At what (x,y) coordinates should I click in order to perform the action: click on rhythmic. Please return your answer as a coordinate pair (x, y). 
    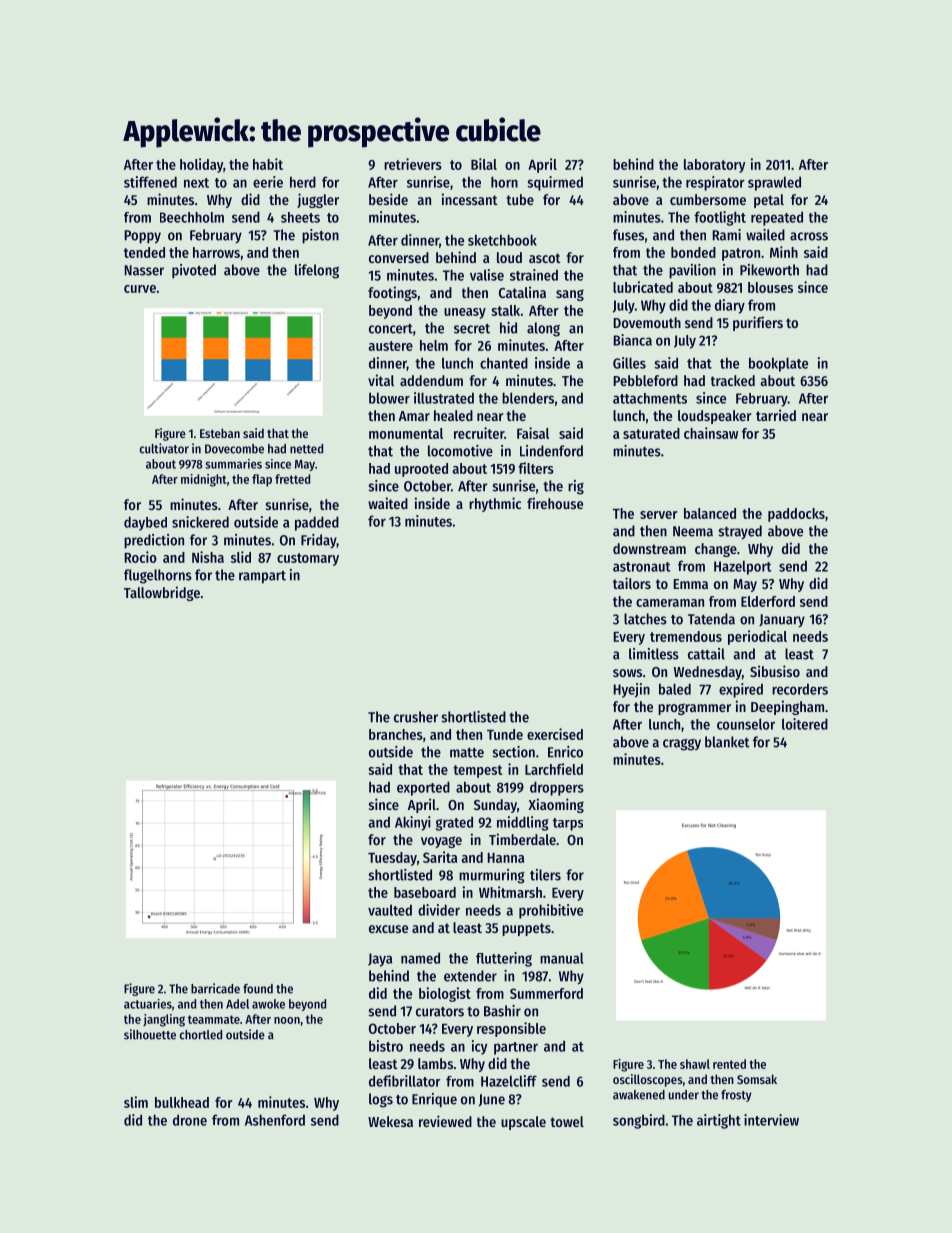
    Looking at the image, I should click on (495, 504).
